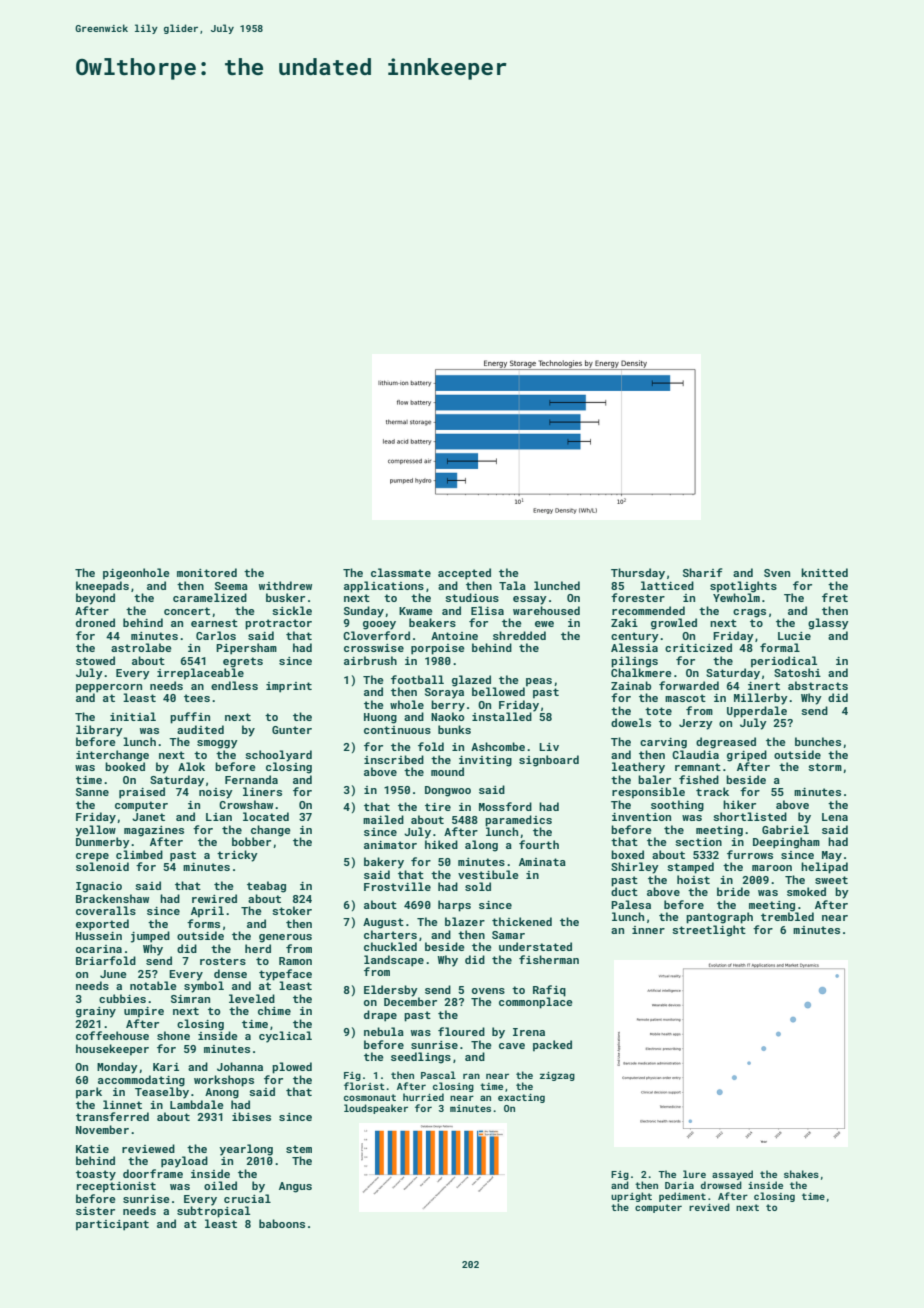  Describe the element at coordinates (539, 844) in the screenshot. I see `fourth` at that location.
